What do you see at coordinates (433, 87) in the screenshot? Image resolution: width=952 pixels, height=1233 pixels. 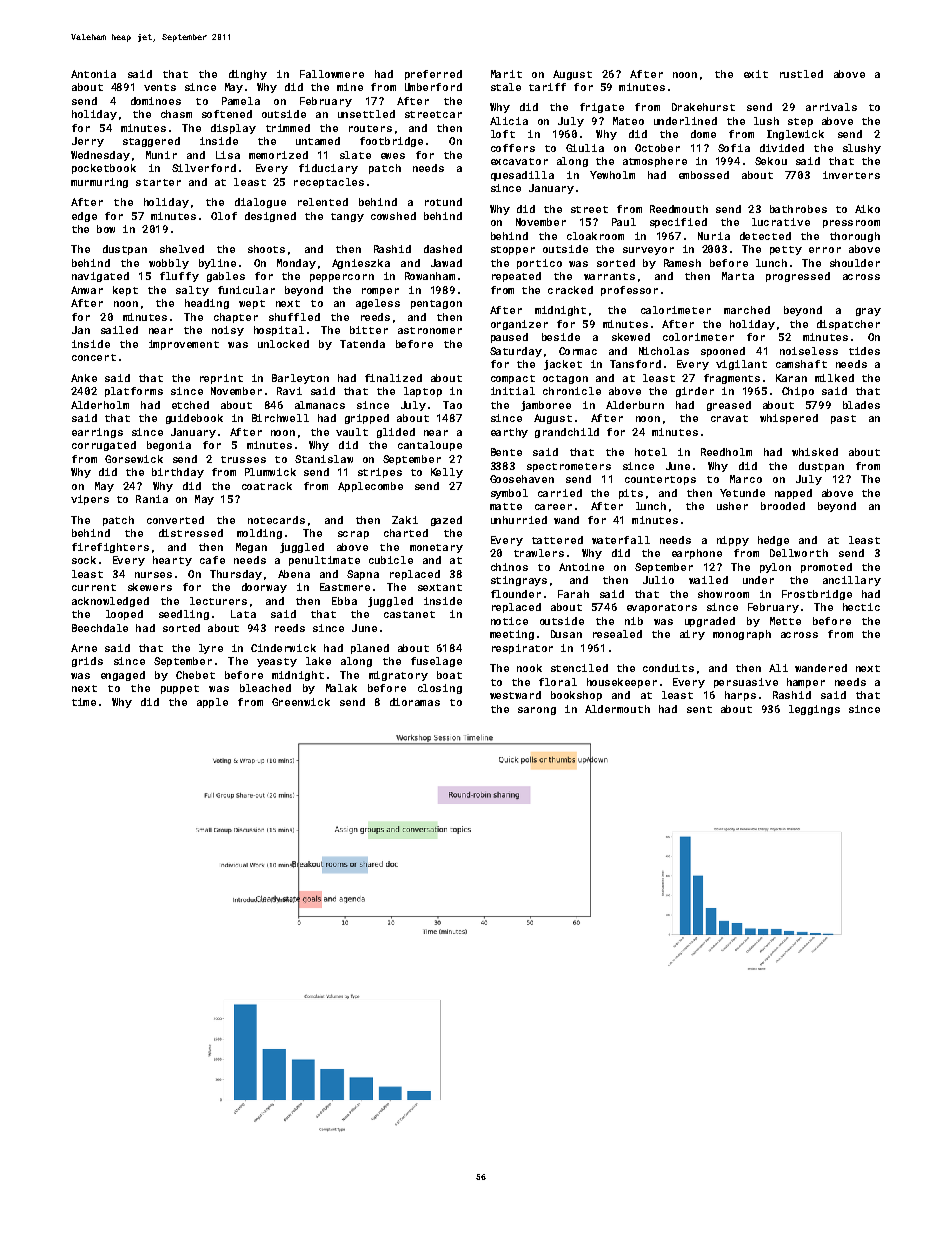 I see `Umberford` at bounding box center [433, 87].
